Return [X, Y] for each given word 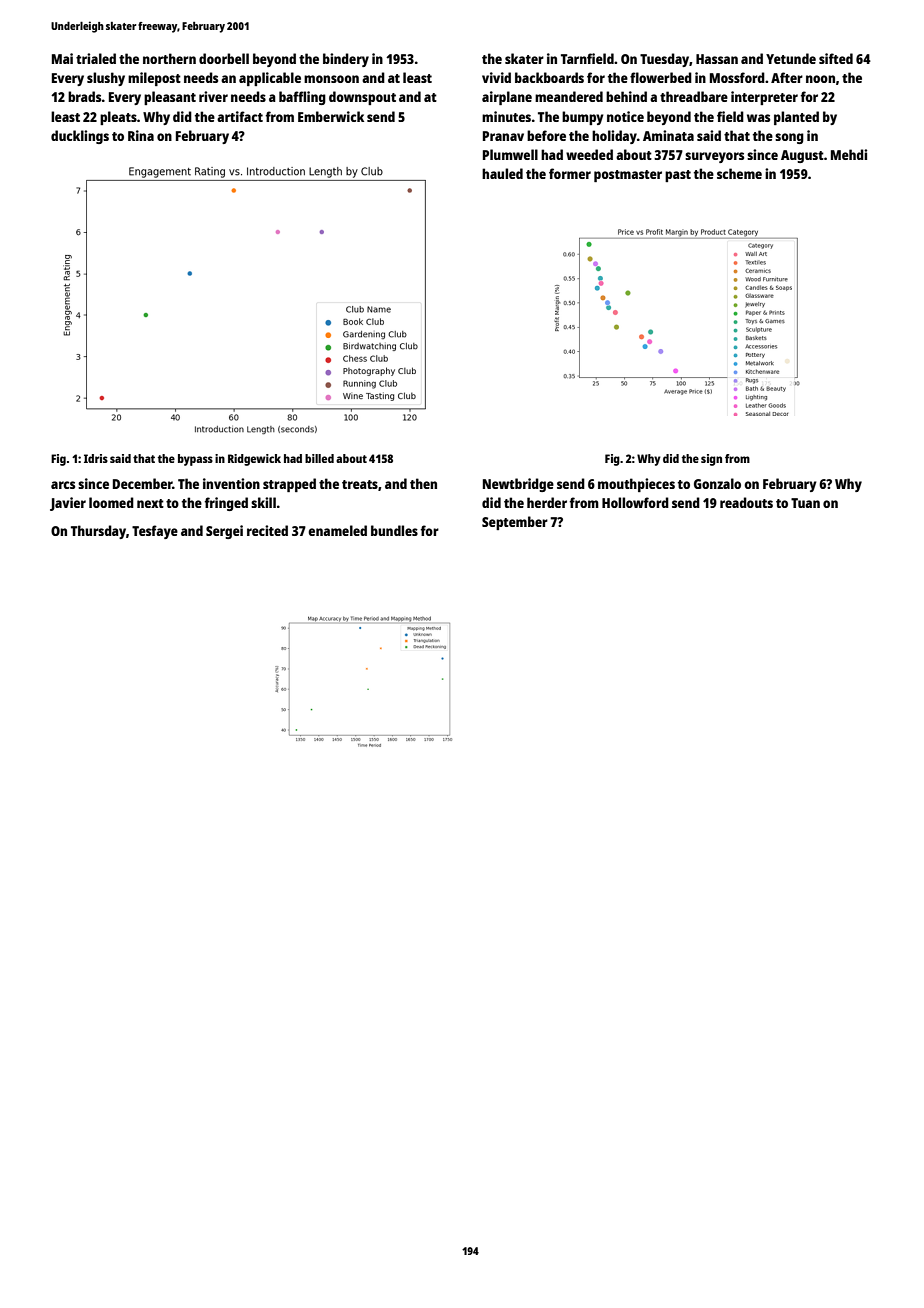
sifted [836, 58]
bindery [346, 60]
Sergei [224, 532]
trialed [96, 58]
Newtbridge [518, 485]
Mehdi [849, 154]
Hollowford [635, 502]
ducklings [80, 137]
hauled [502, 173]
